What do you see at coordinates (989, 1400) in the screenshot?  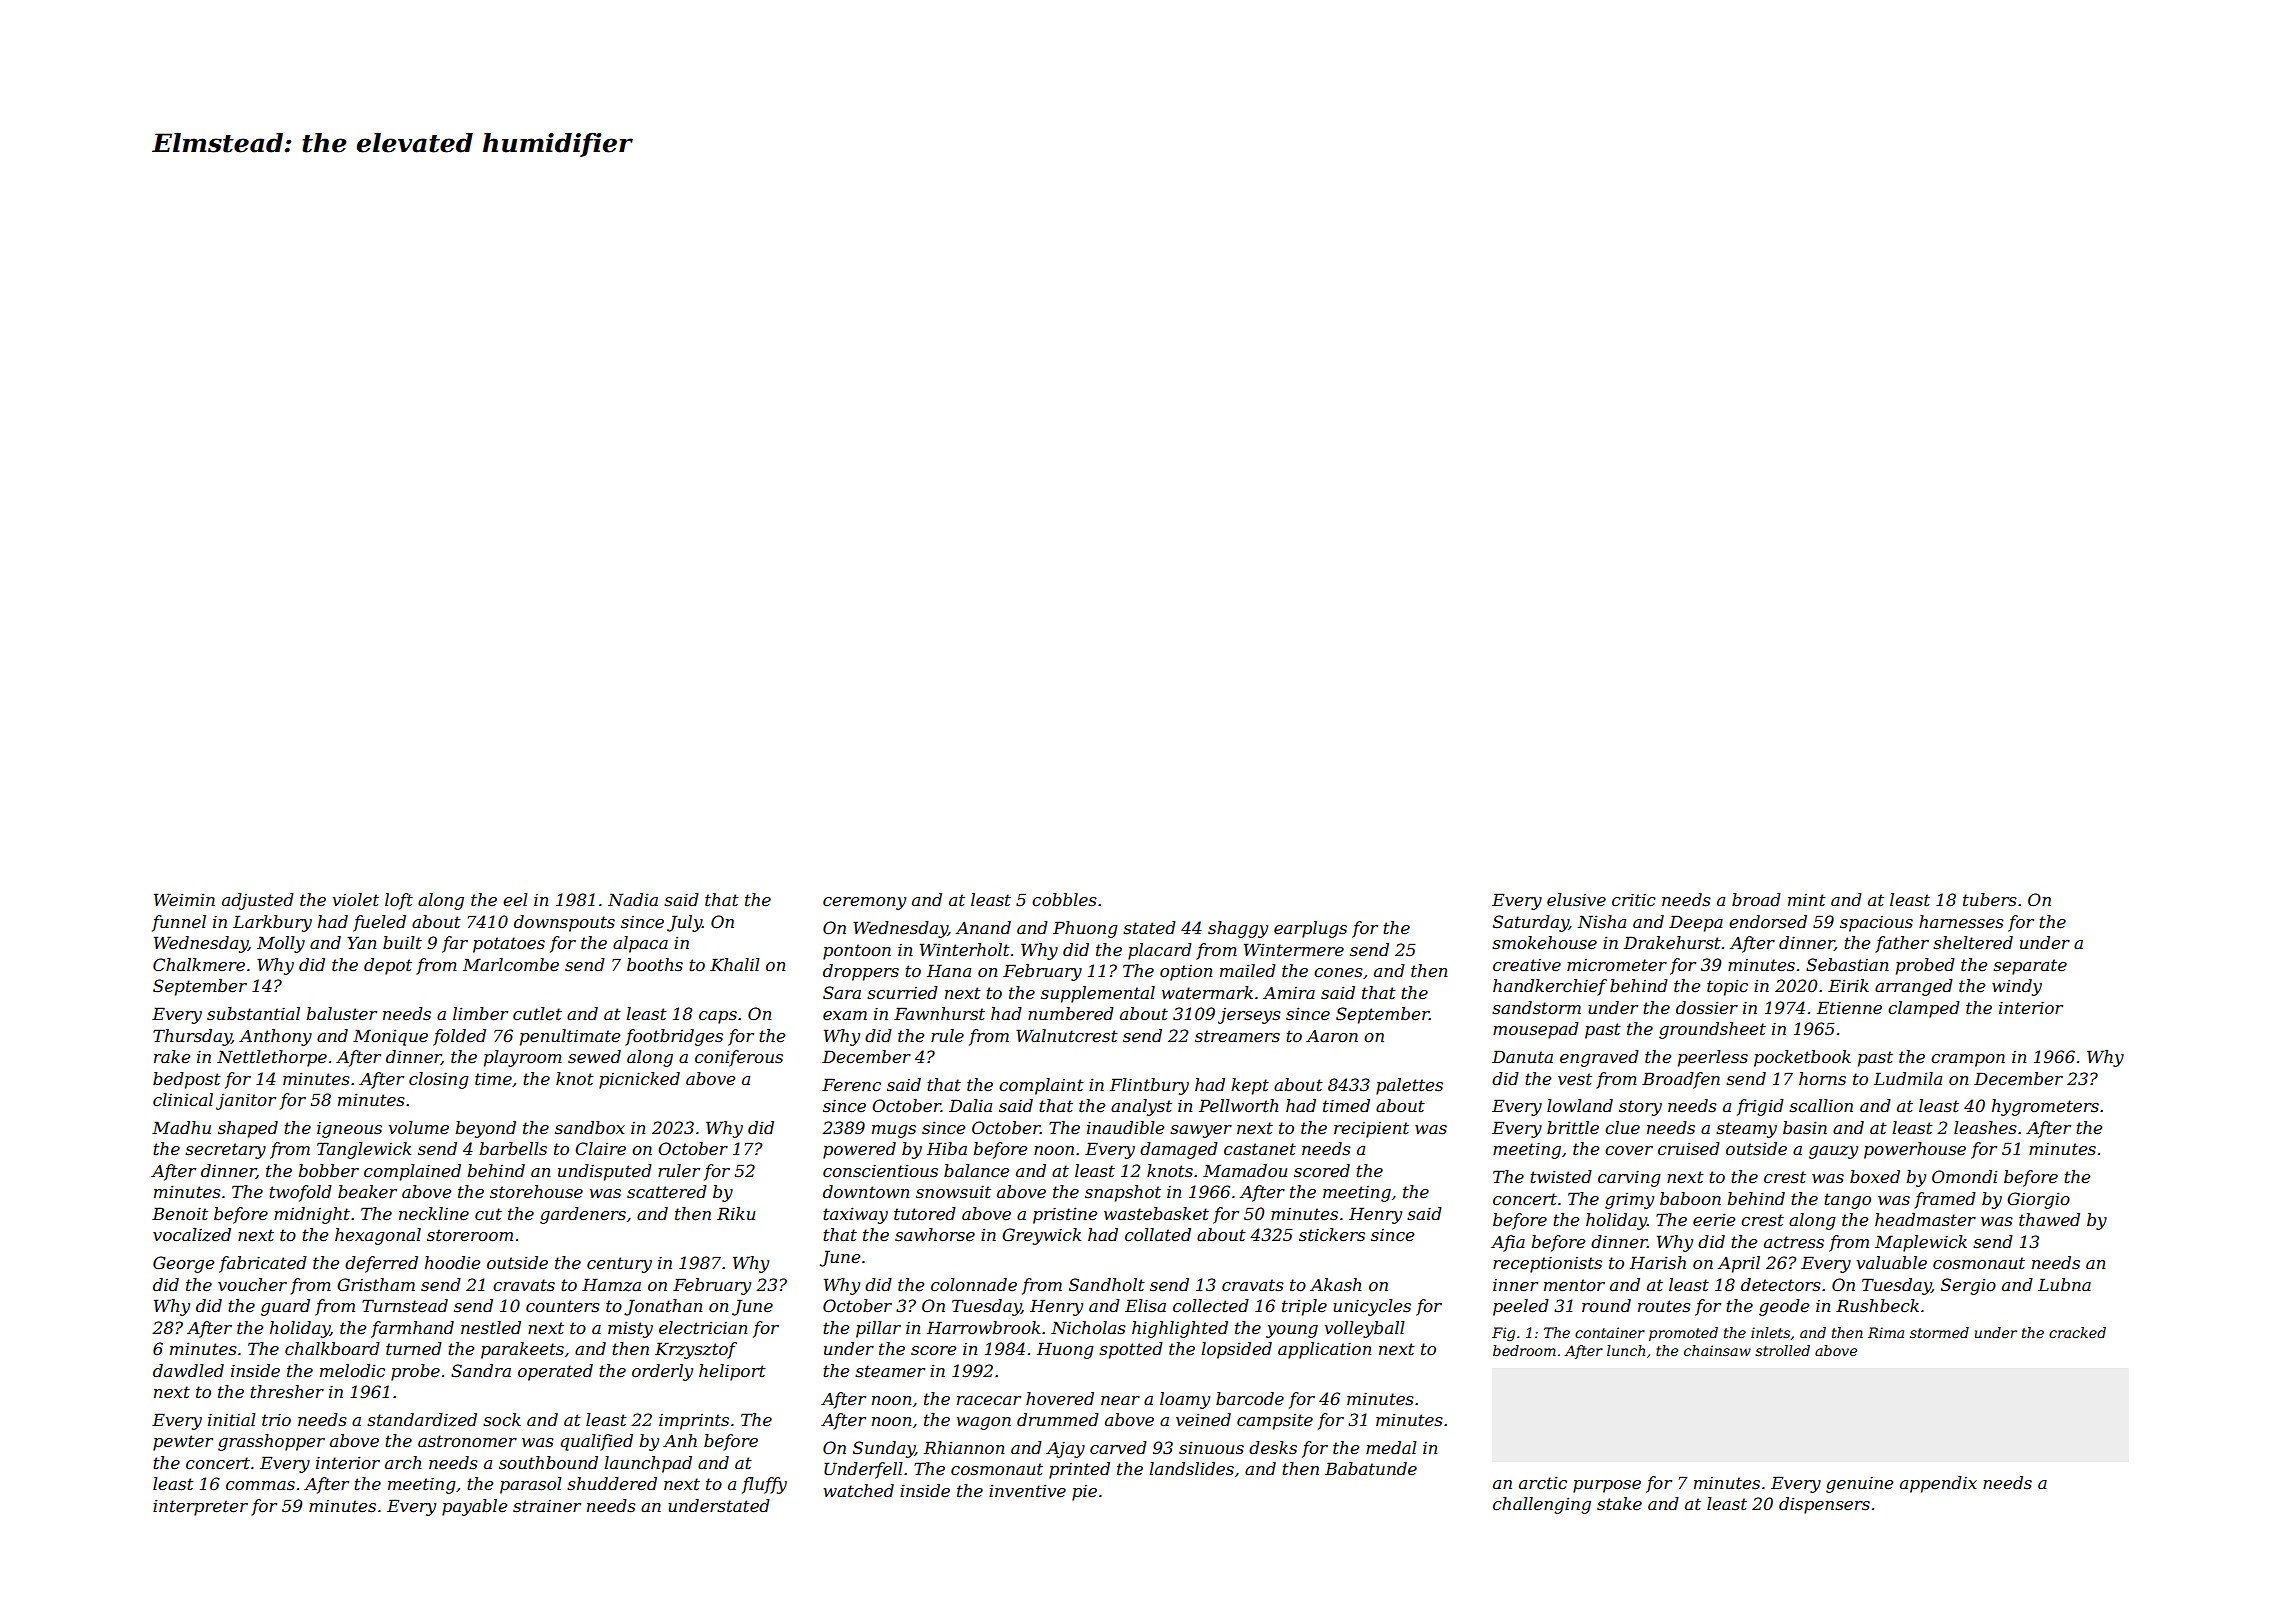 I see `racecar` at bounding box center [989, 1400].
